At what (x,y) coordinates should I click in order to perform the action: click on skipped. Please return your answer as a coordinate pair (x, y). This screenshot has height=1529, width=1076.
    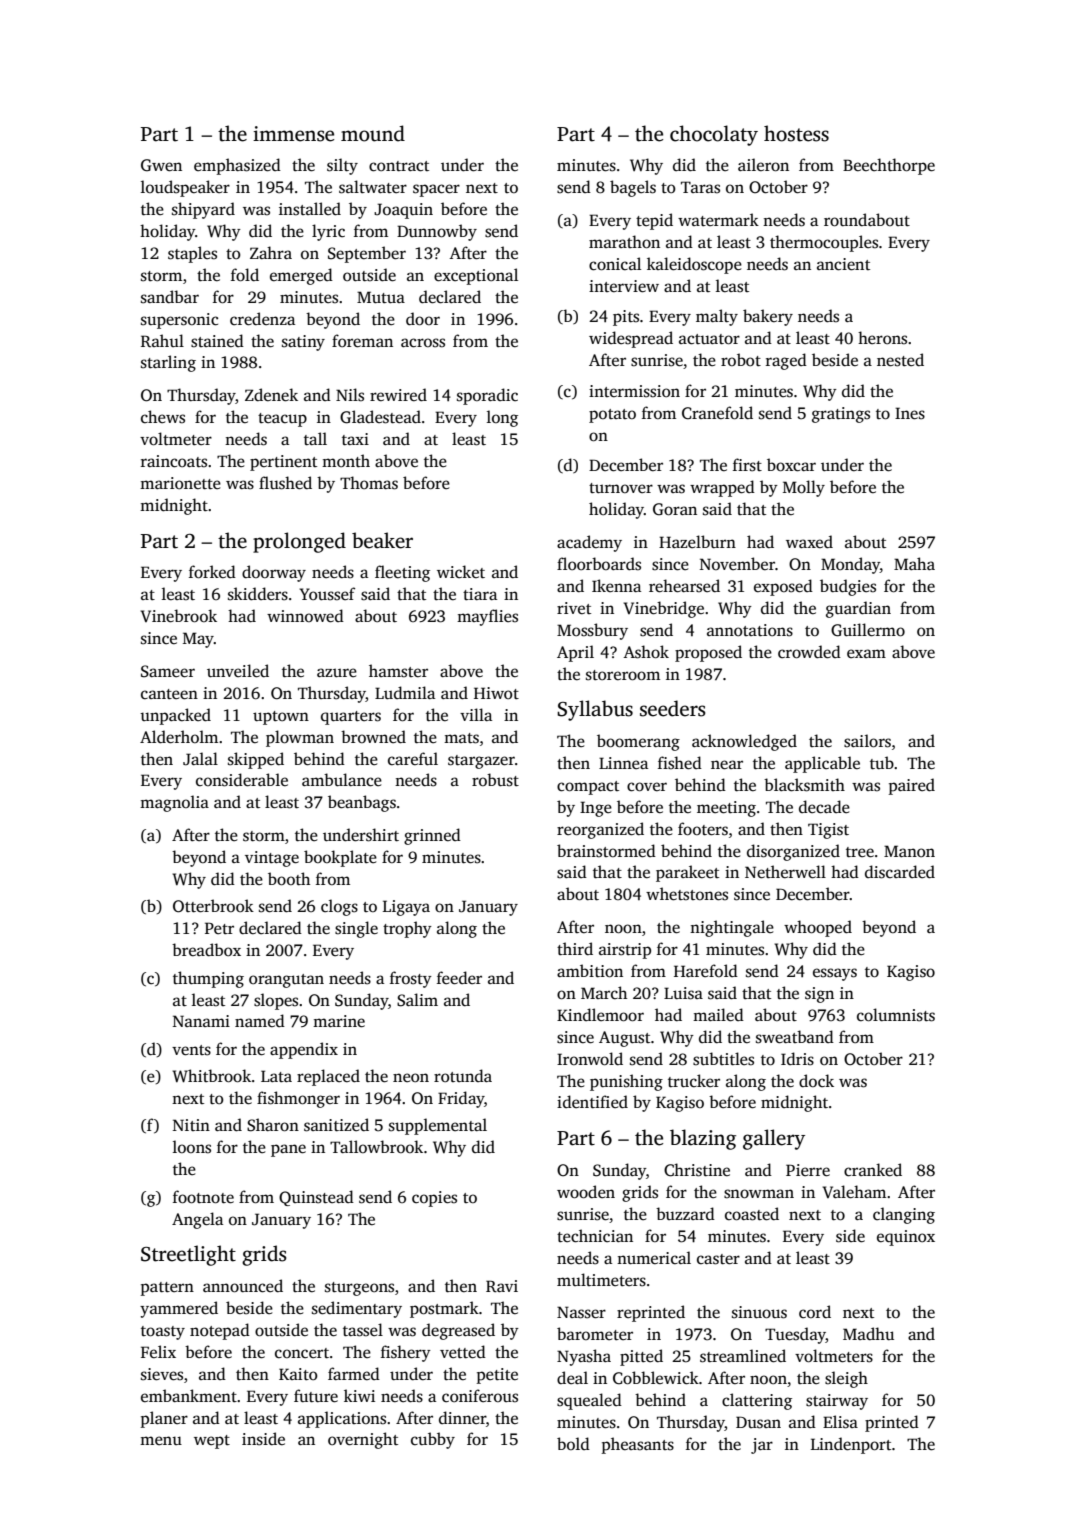
    Looking at the image, I should click on (256, 760).
